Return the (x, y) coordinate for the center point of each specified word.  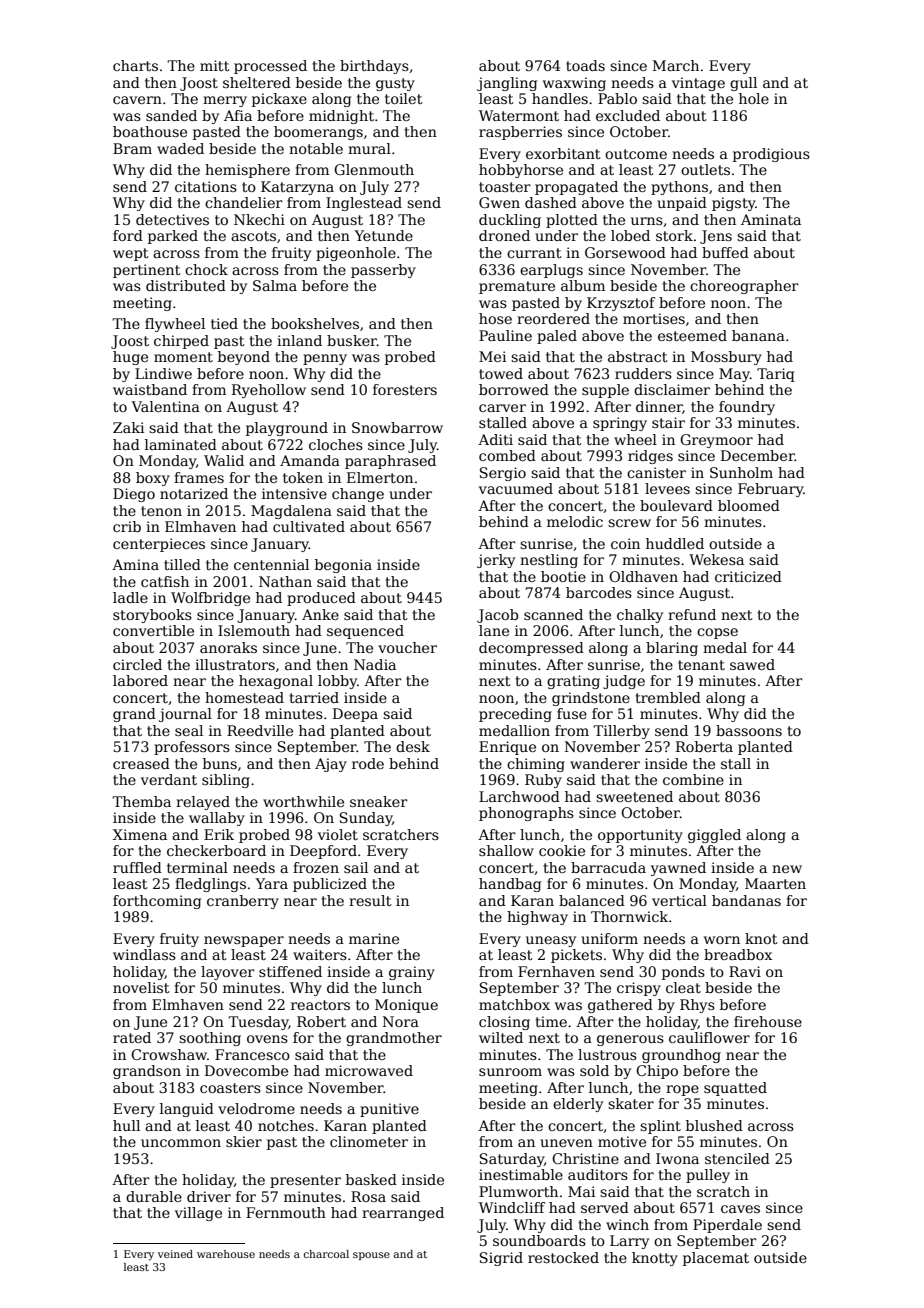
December (758, 455)
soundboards (539, 1240)
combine (693, 779)
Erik (219, 834)
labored (140, 680)
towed (501, 373)
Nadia (375, 664)
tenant (701, 665)
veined (175, 1254)
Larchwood (519, 796)
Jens (716, 237)
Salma (275, 285)
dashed (551, 202)
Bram (132, 148)
